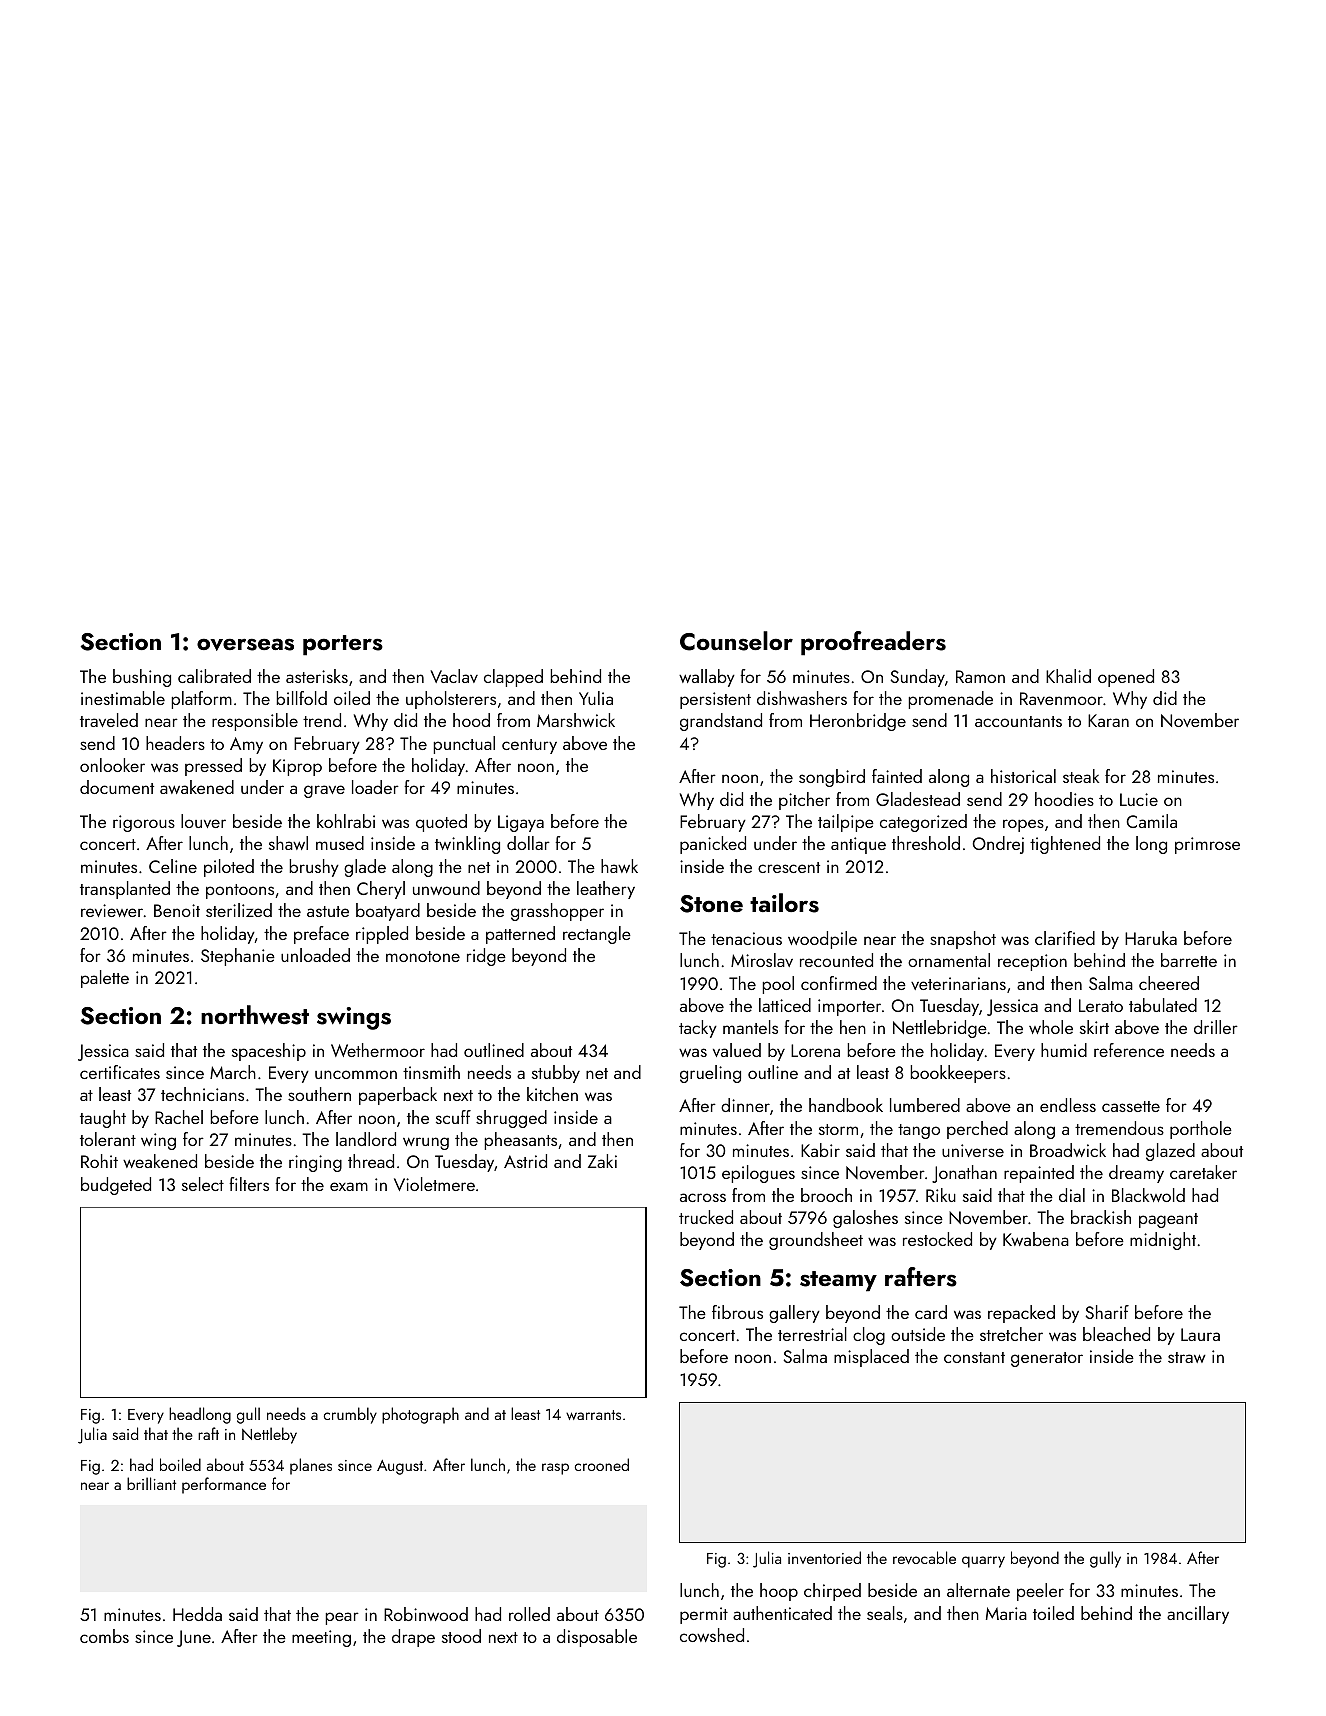 This screenshot has width=1326, height=1716. Describe the element at coordinates (194, 1638) in the screenshot. I see `June` at that location.
